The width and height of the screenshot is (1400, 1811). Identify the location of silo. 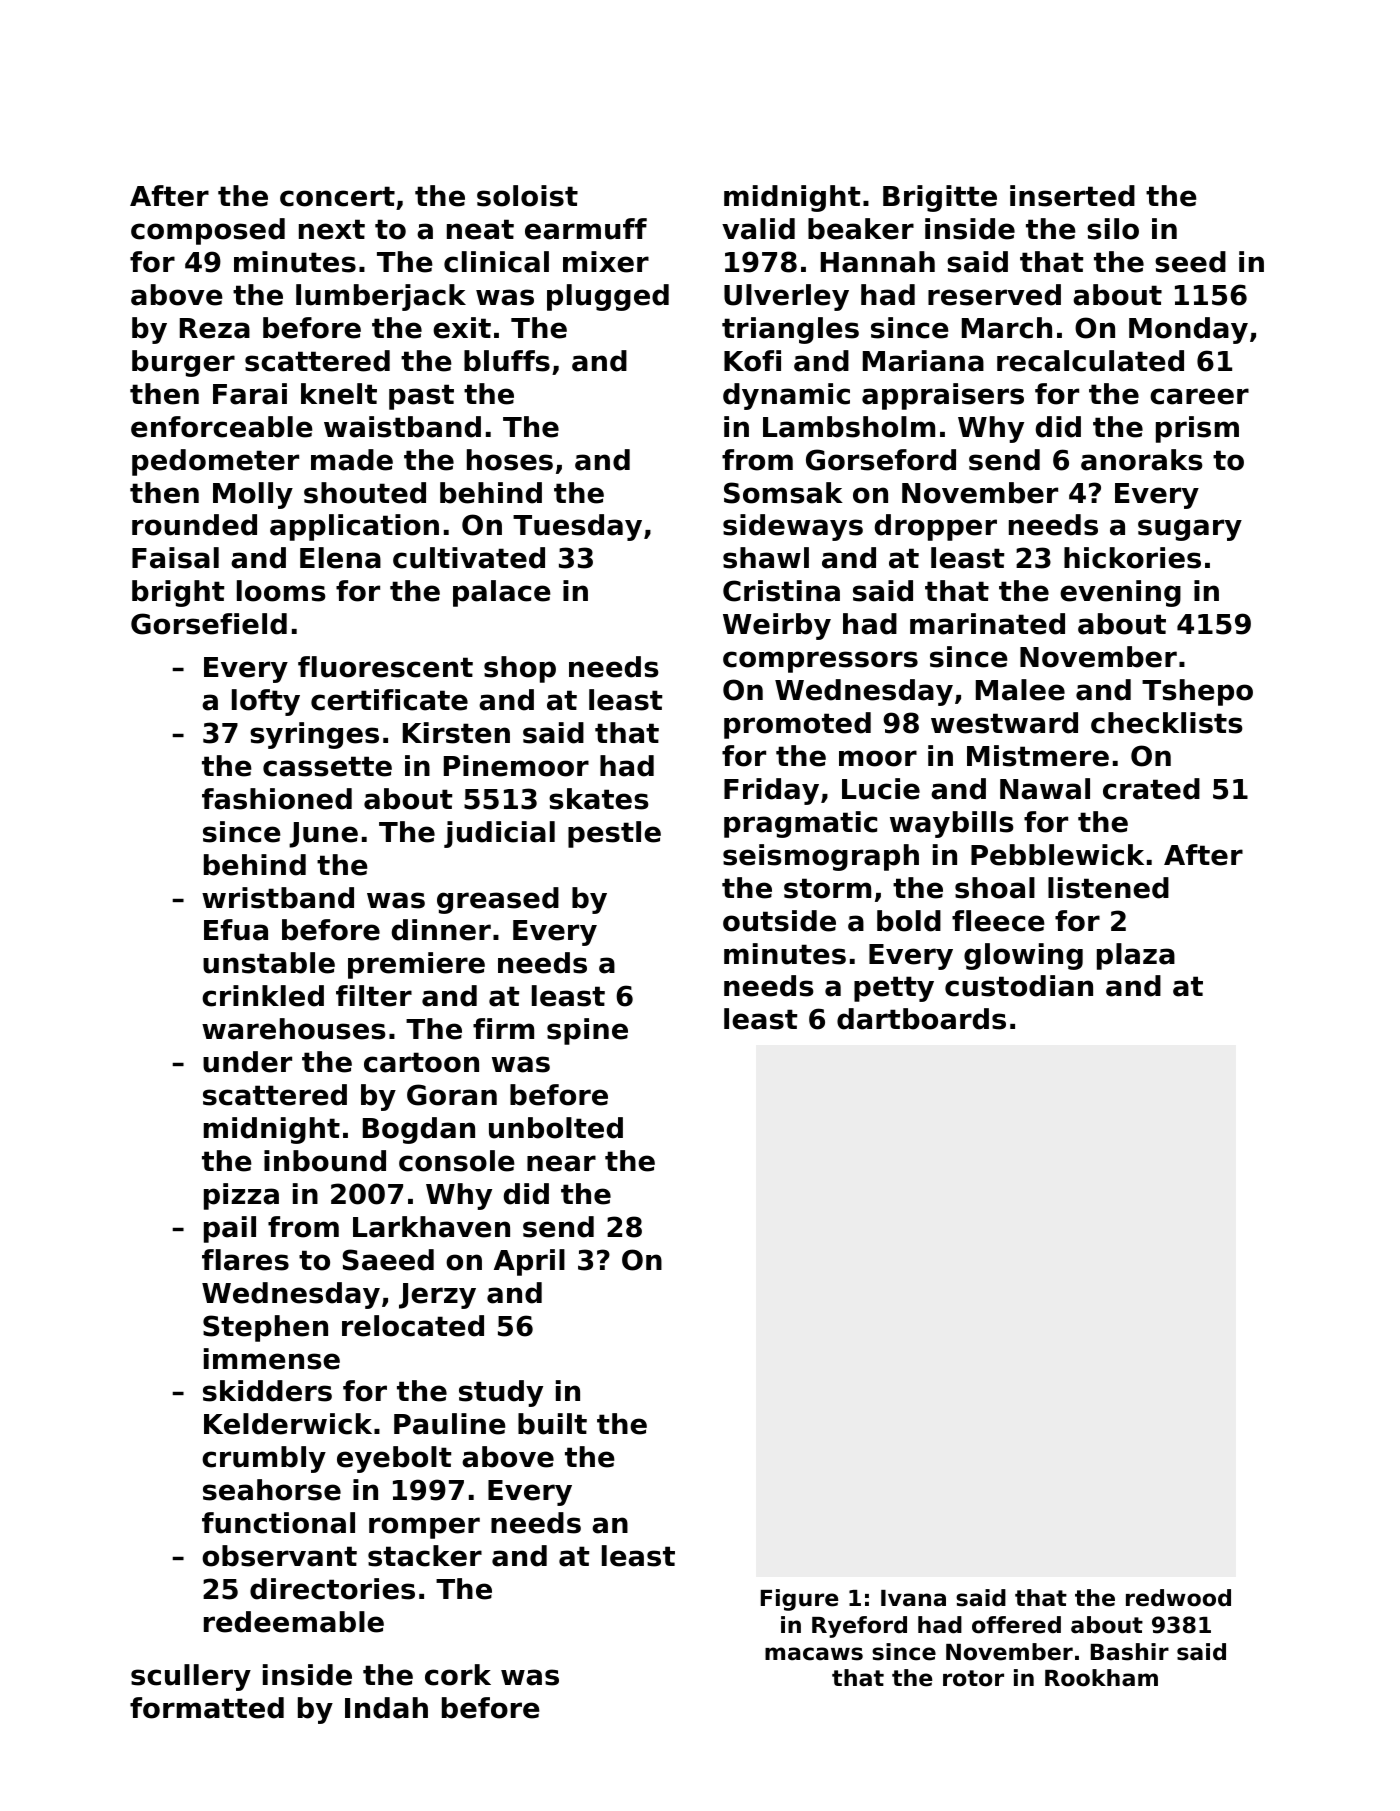
(1113, 229).
